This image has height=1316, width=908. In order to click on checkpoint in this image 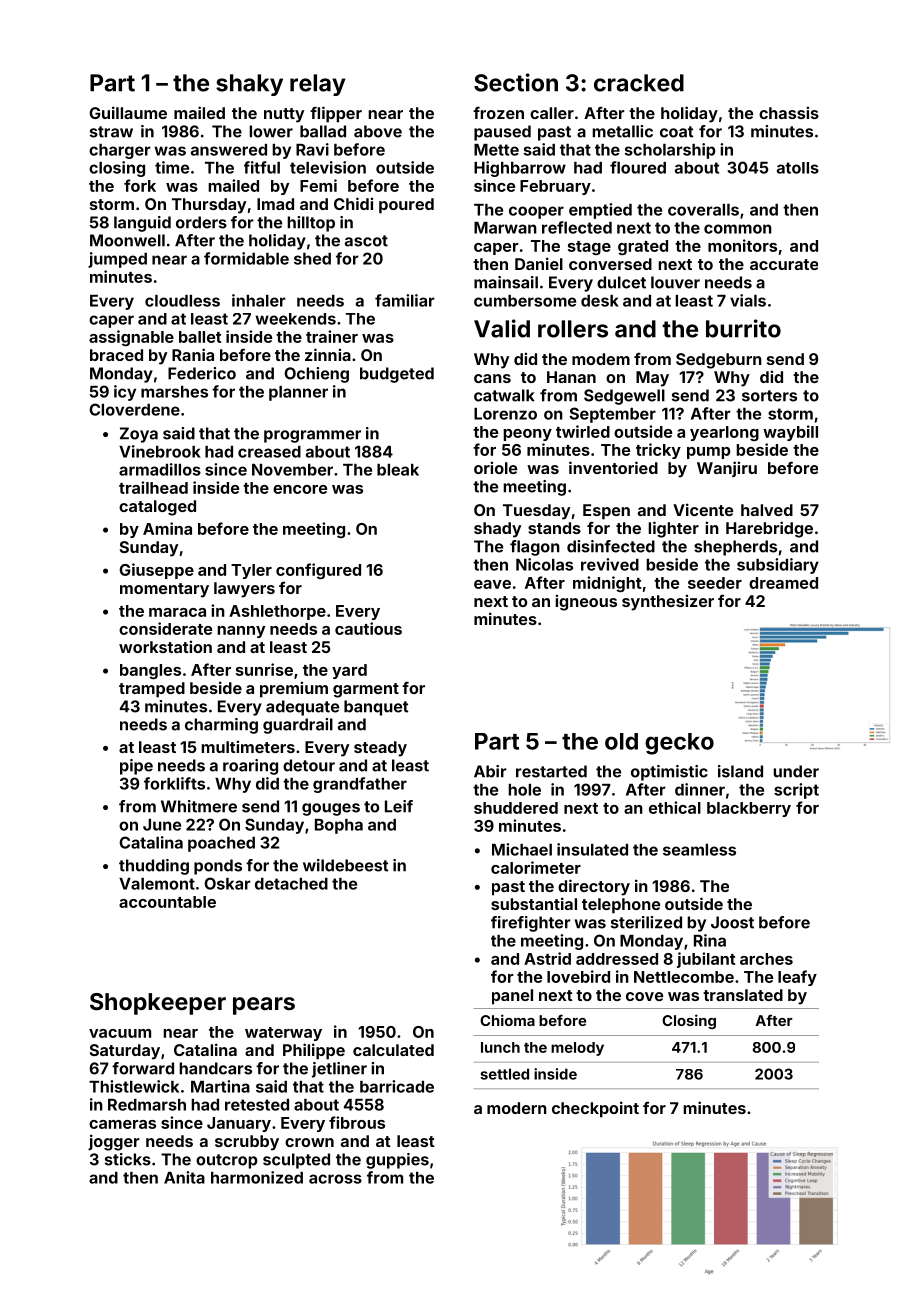, I will do `click(595, 1109)`.
